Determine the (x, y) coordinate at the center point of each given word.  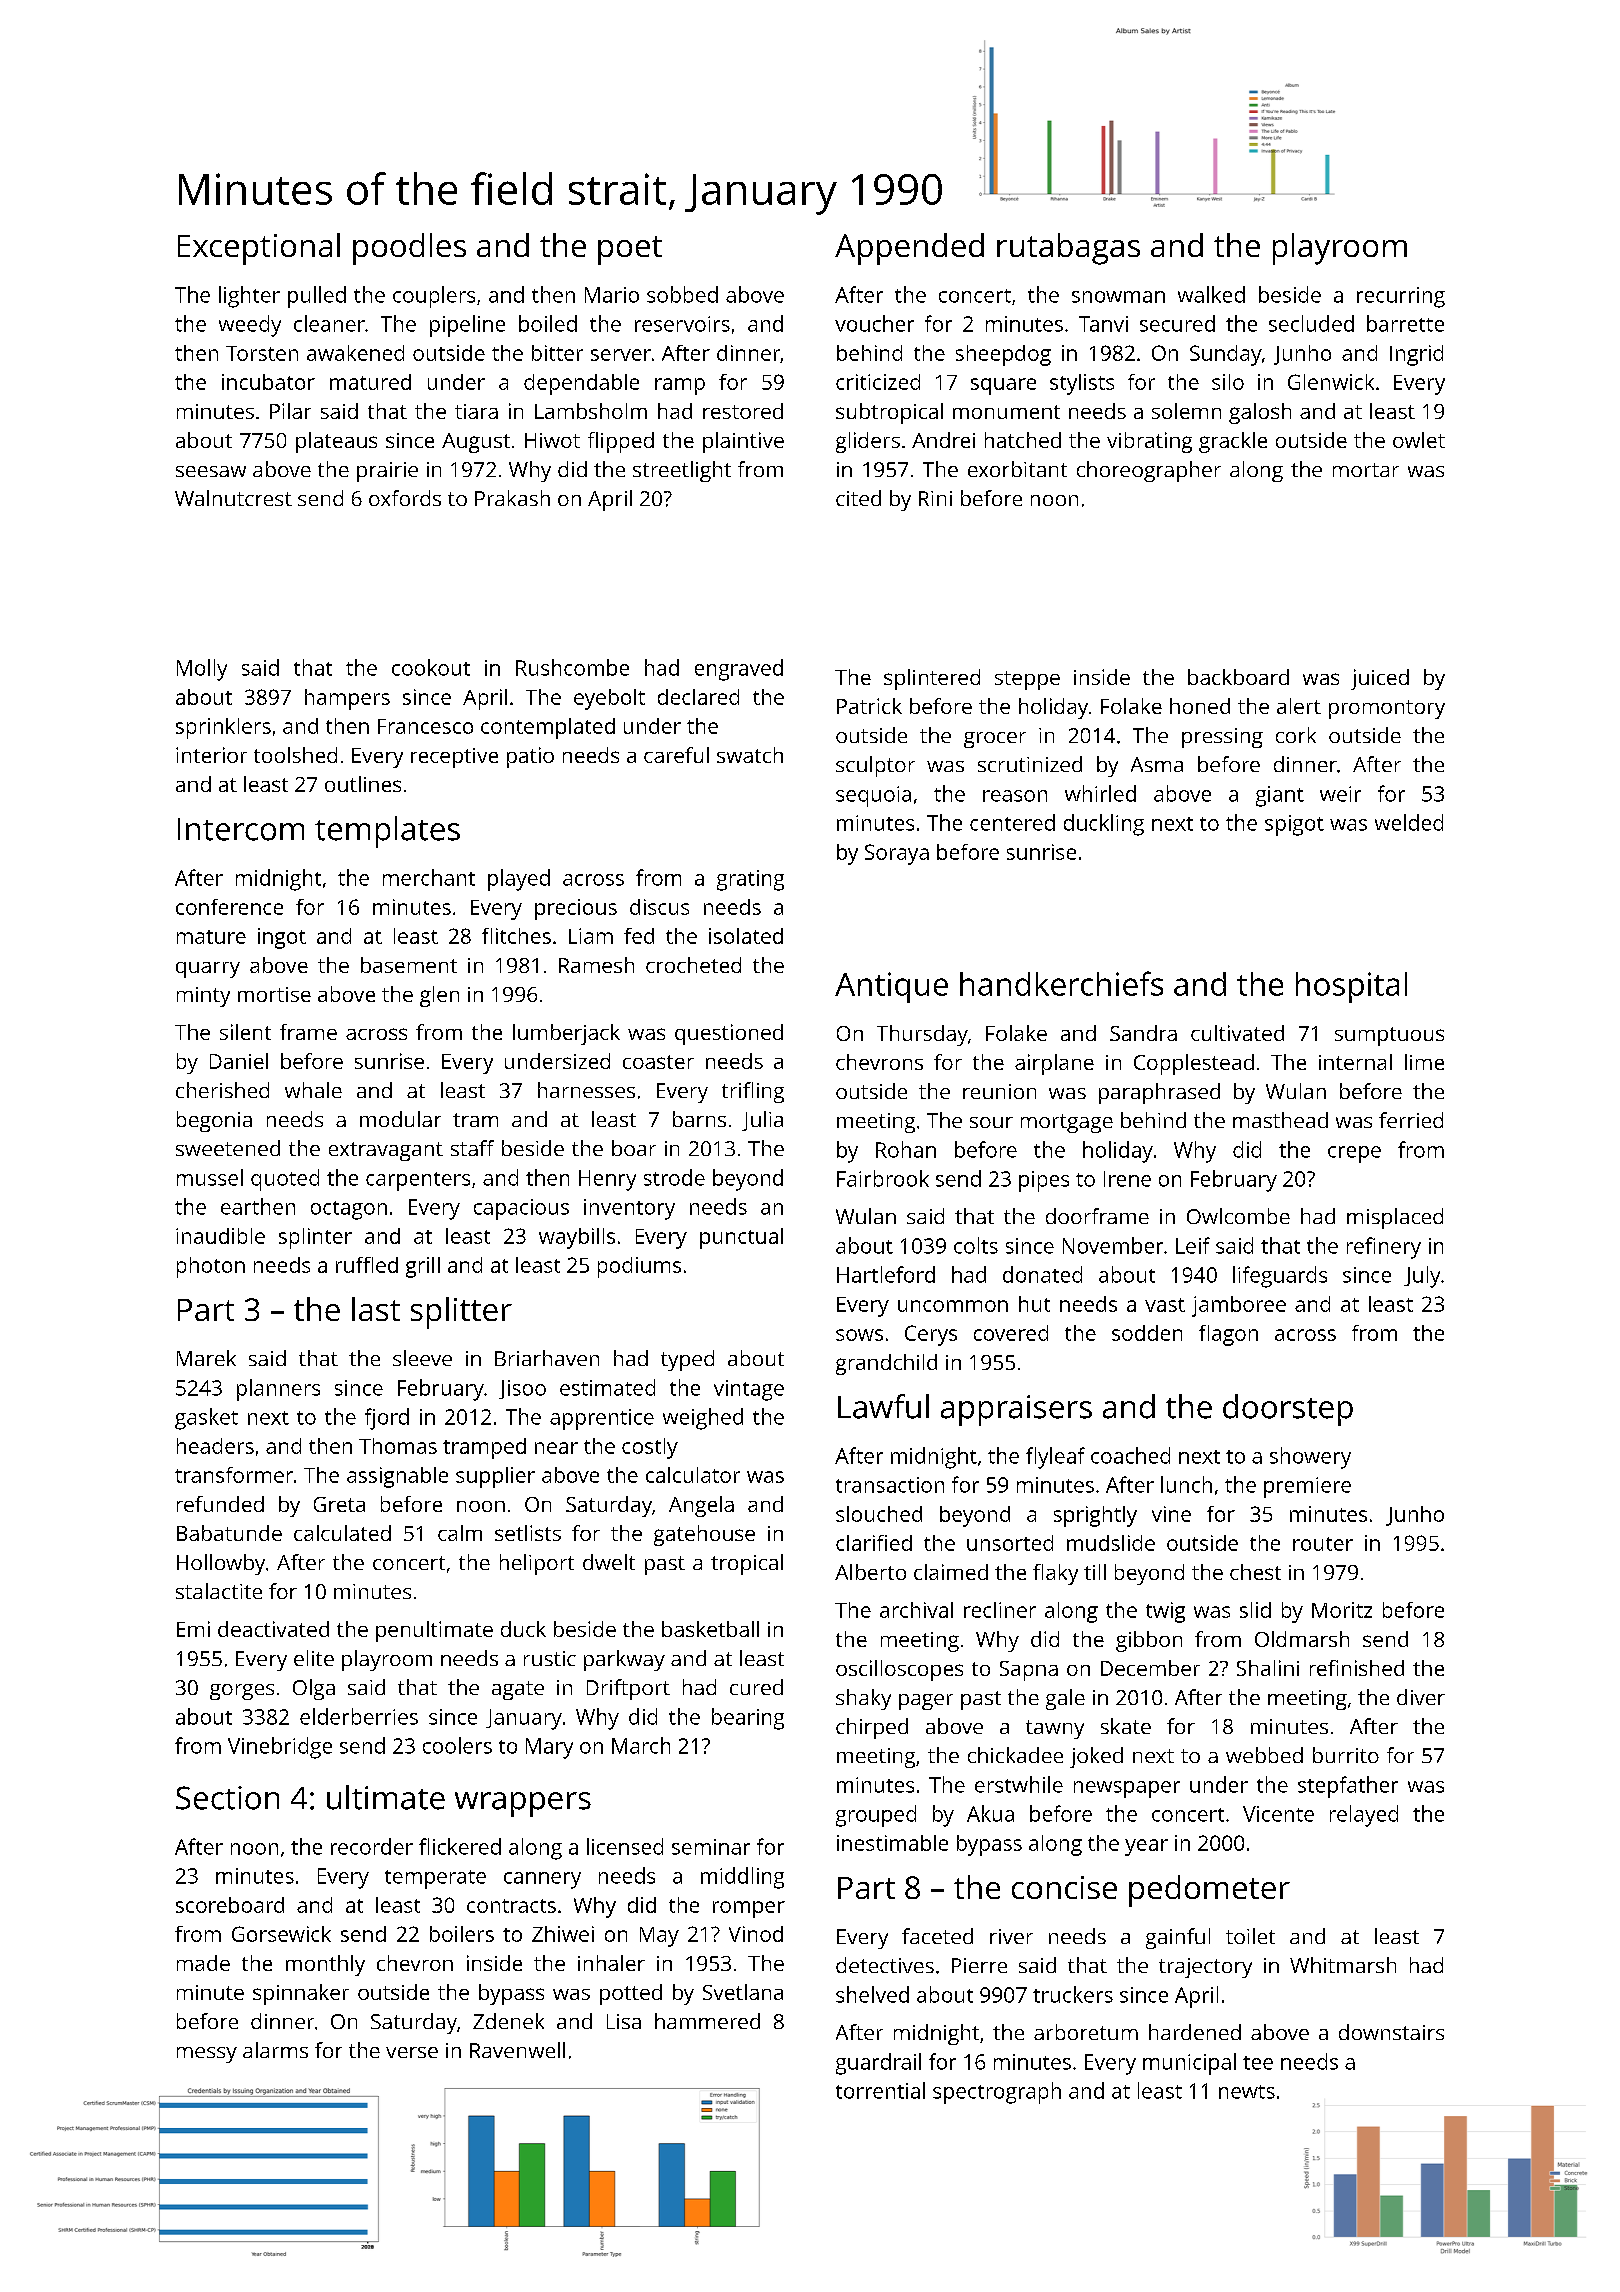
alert (1299, 706)
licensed (625, 1846)
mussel (210, 1177)
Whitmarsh (1343, 1965)
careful (676, 755)
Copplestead (1194, 1064)
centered (1012, 822)
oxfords (405, 498)
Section (227, 1798)
